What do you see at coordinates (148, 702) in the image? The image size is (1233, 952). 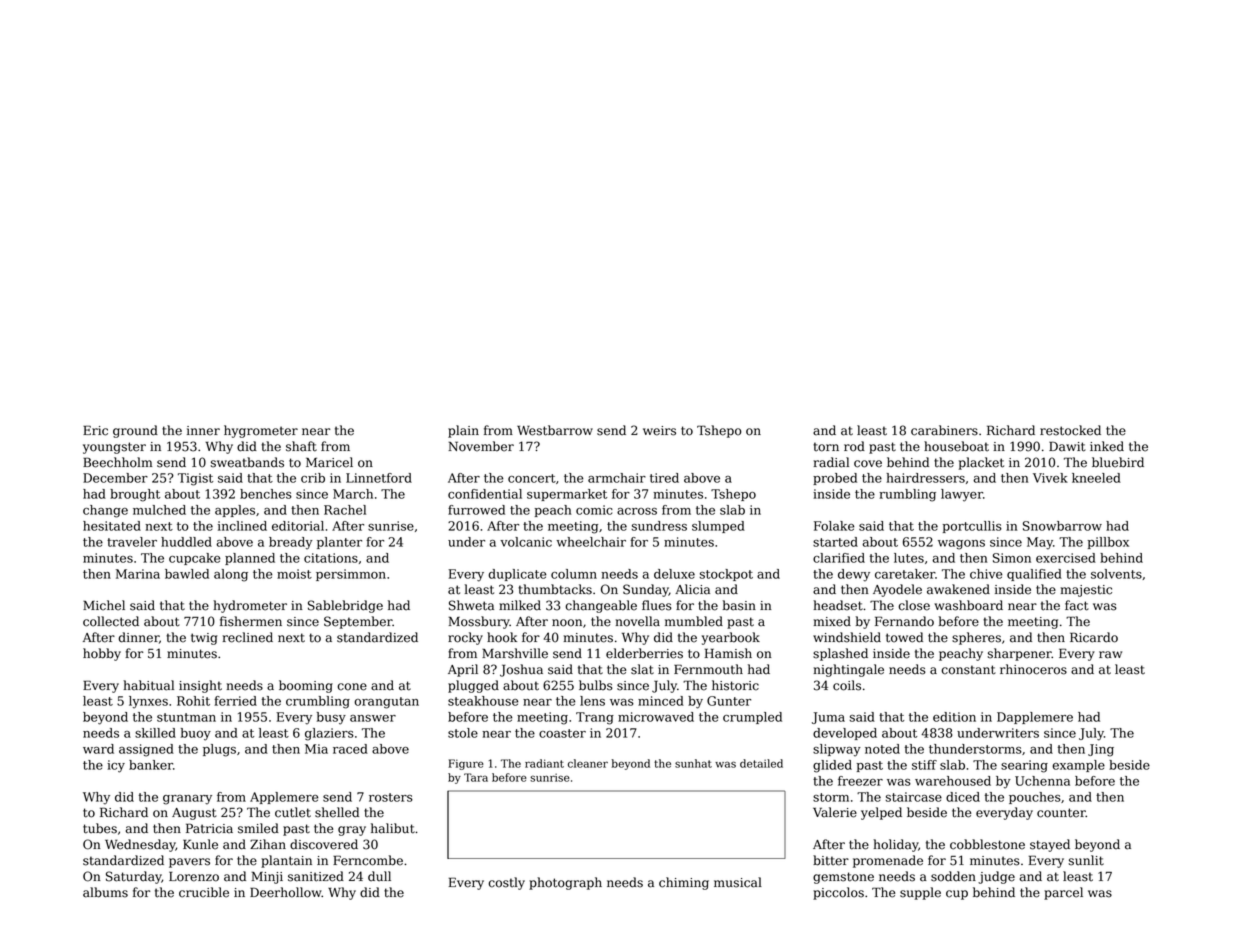 I see `lynxes` at bounding box center [148, 702].
